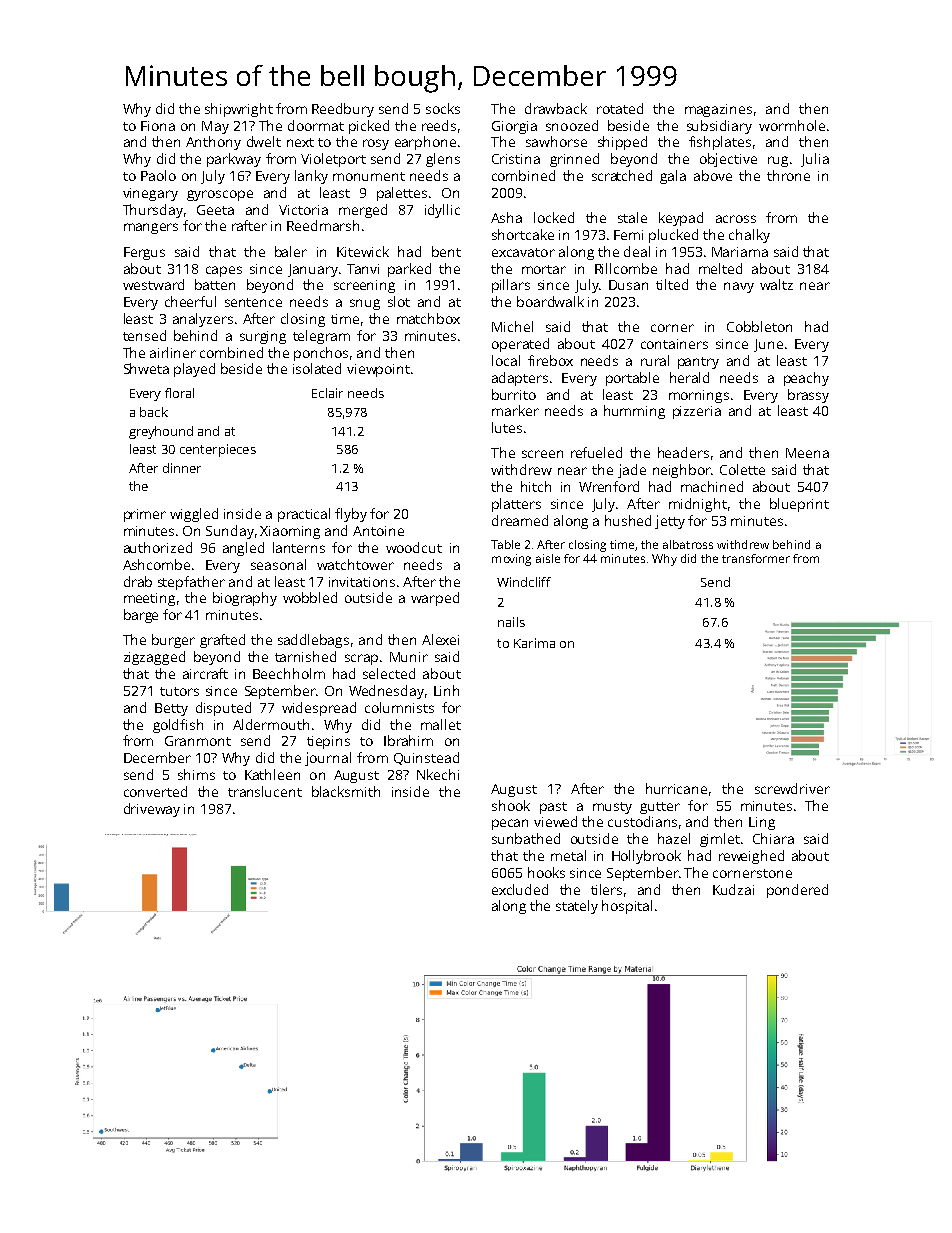  What do you see at coordinates (146, 368) in the page?
I see `Shweta` at bounding box center [146, 368].
